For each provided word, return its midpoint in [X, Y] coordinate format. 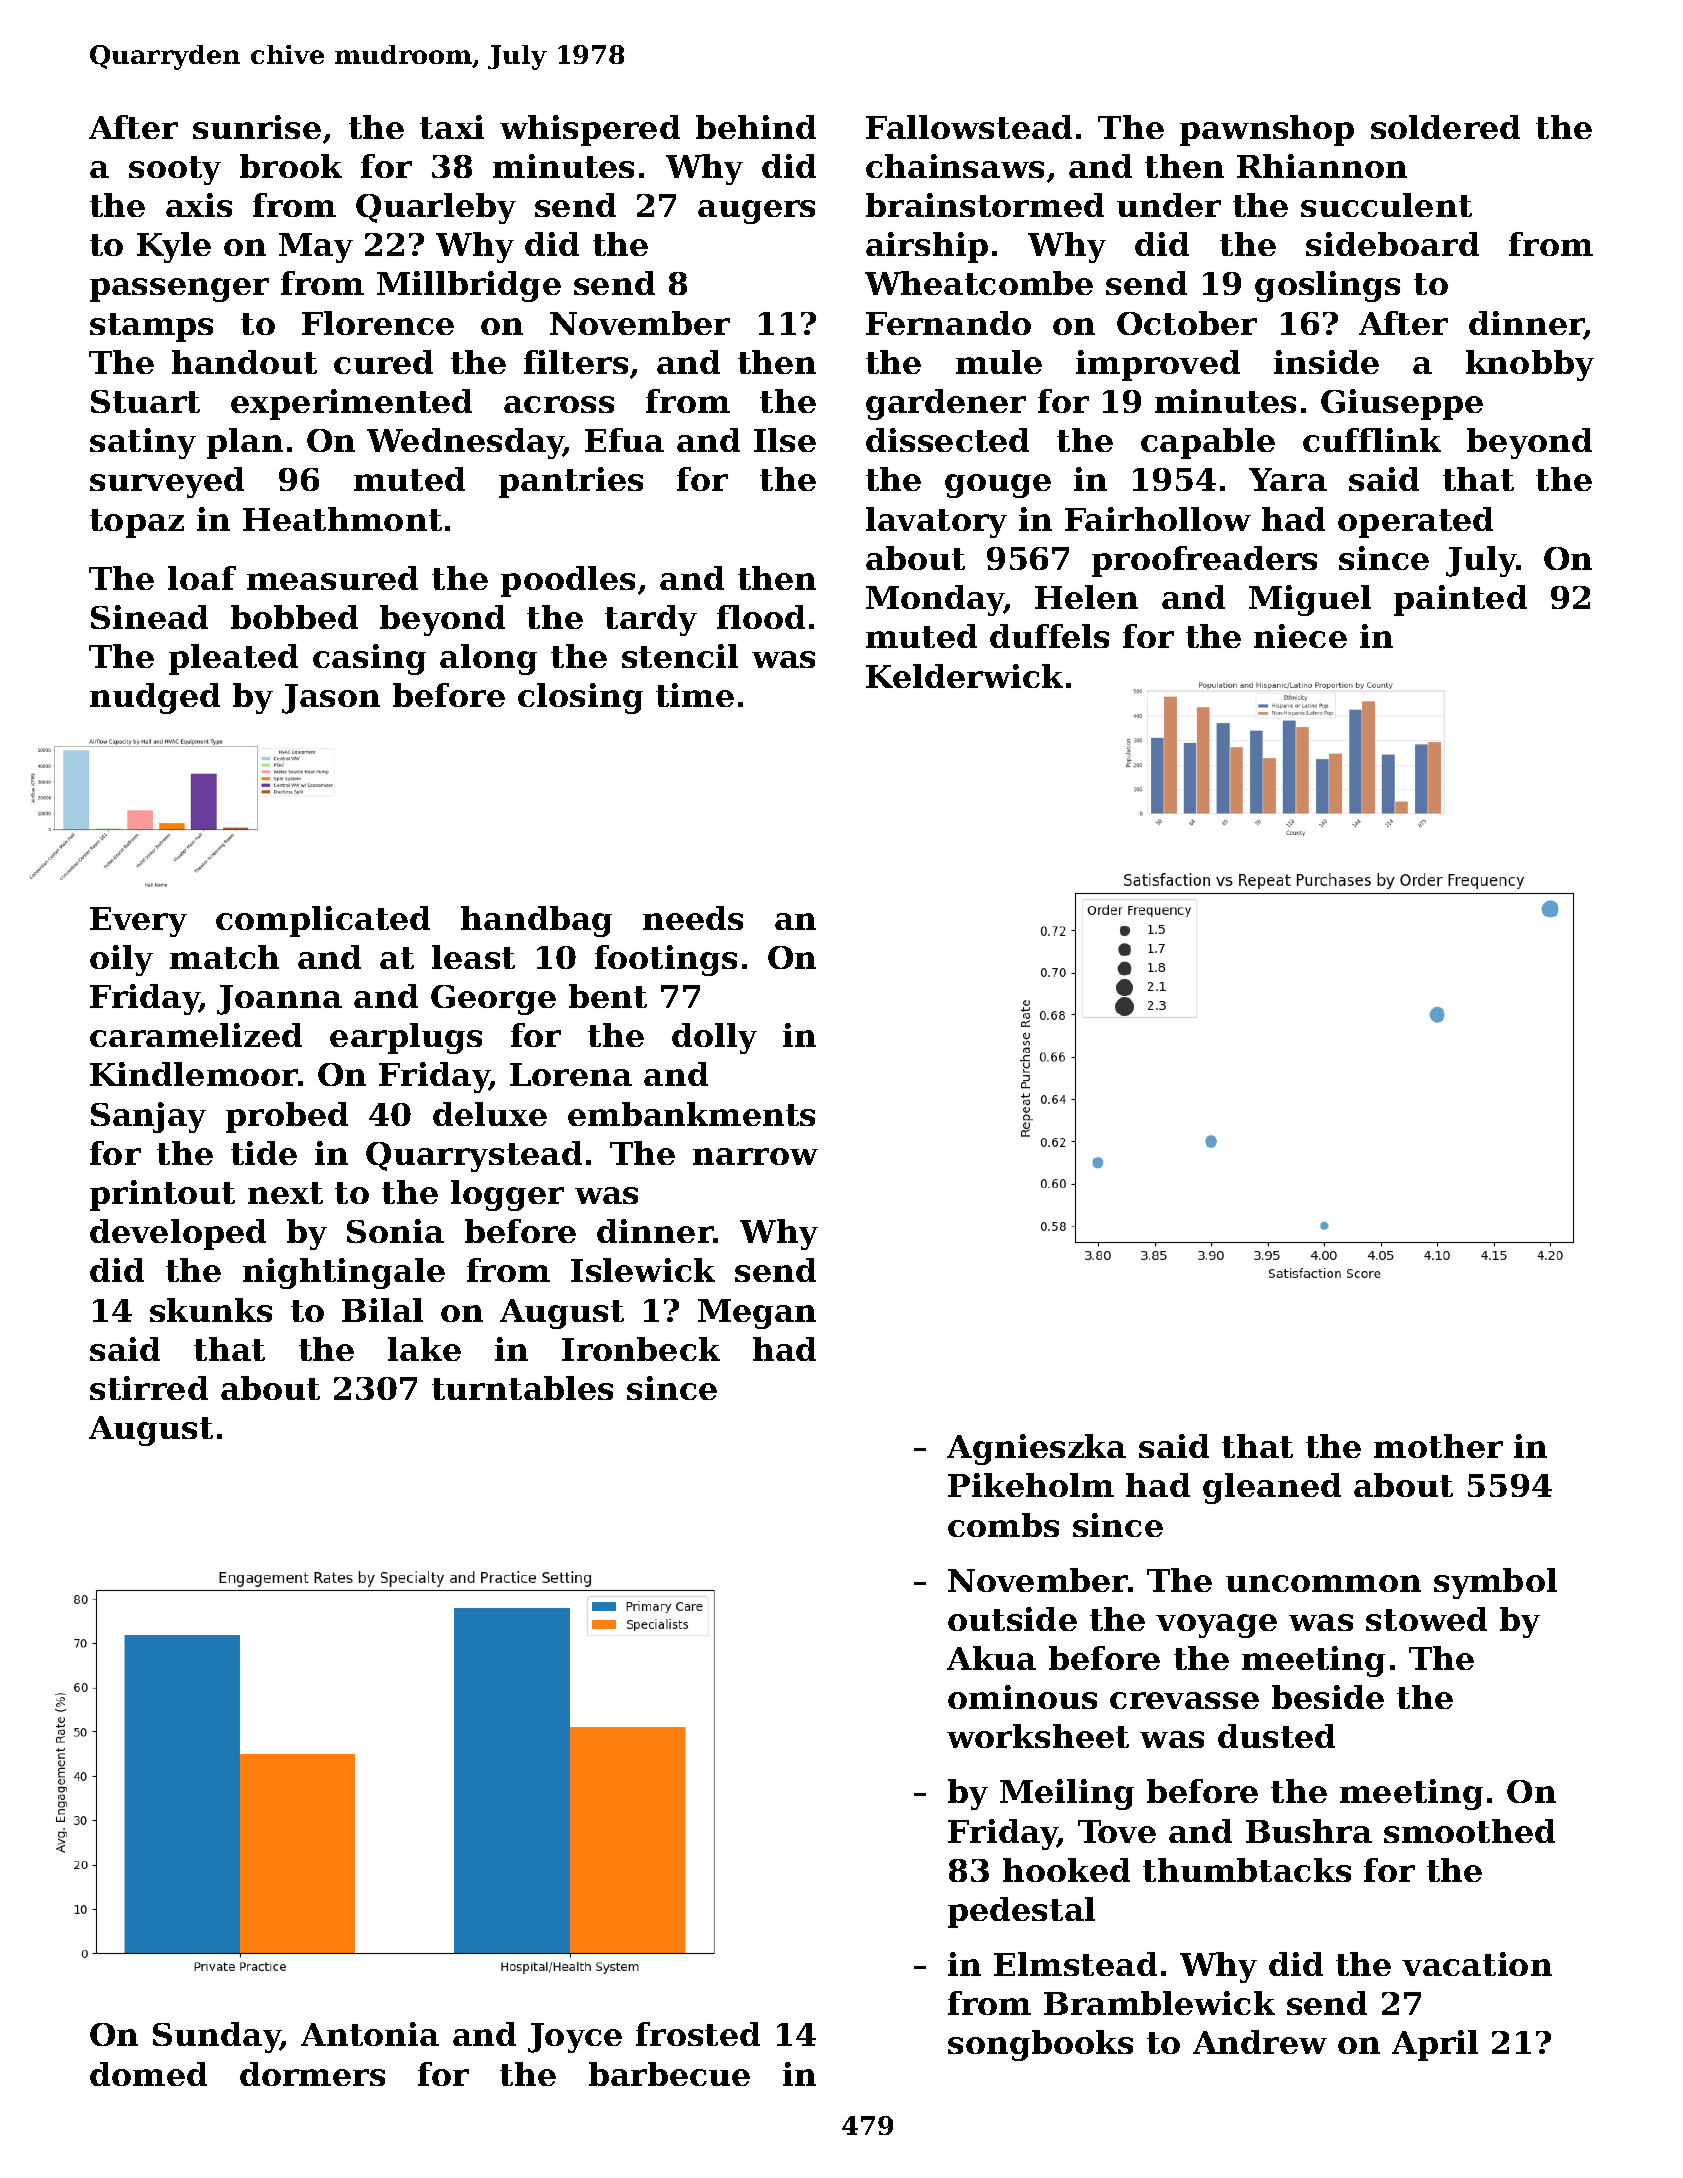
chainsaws [955, 166]
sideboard [1392, 244]
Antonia [370, 2034]
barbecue [669, 2074]
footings [666, 960]
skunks [211, 1310]
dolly [714, 1038]
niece [1300, 636]
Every [138, 922]
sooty [175, 170]
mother [1438, 1446]
